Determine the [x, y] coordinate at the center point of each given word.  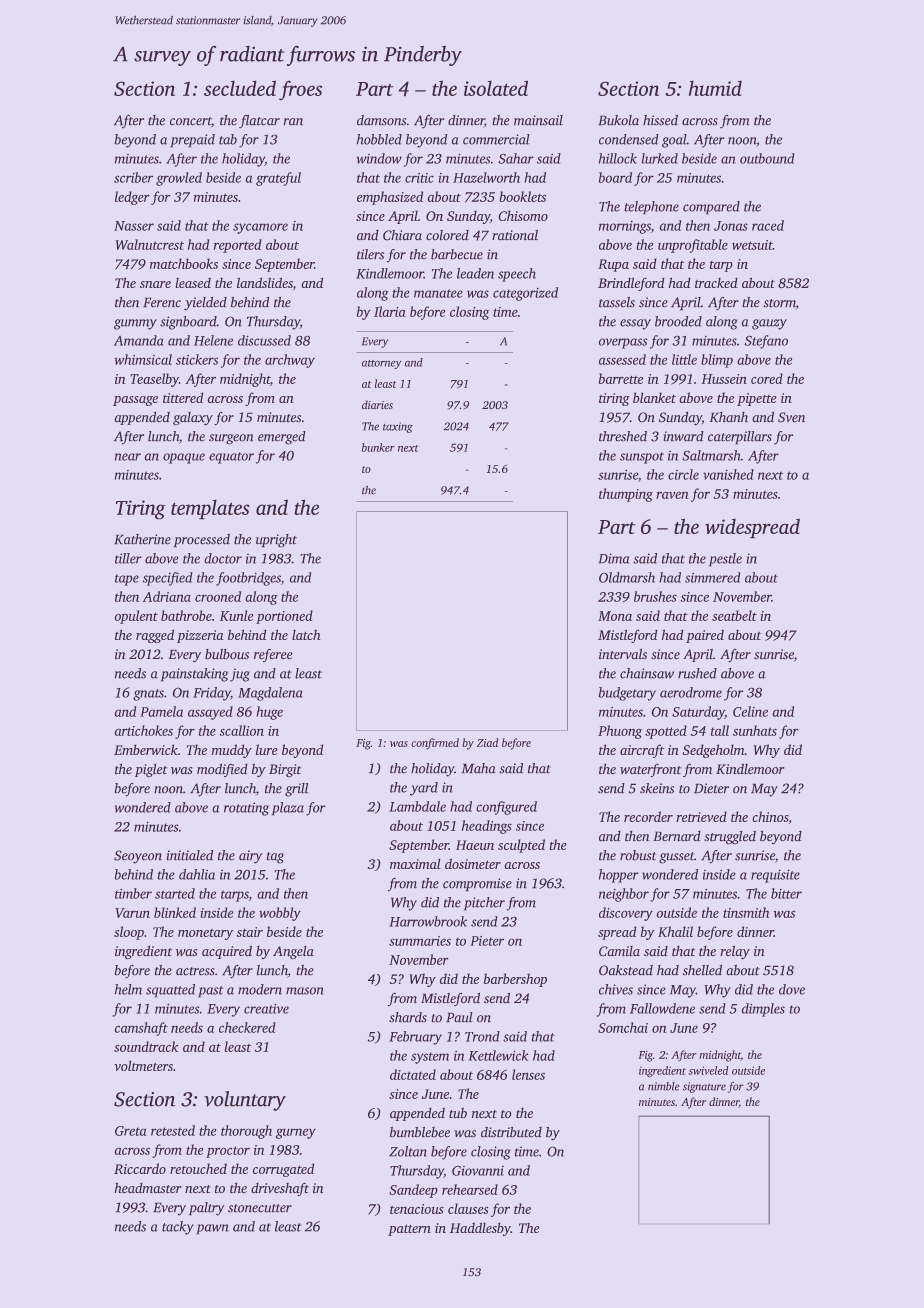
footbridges [248, 579]
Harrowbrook [428, 921]
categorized [525, 294]
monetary [205, 934]
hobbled [379, 139]
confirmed [435, 744]
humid [715, 88]
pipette [757, 399]
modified [222, 770]
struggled [730, 838]
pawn [212, 1229]
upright [276, 541]
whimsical [143, 359]
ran [293, 122]
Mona [615, 616]
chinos [770, 816]
